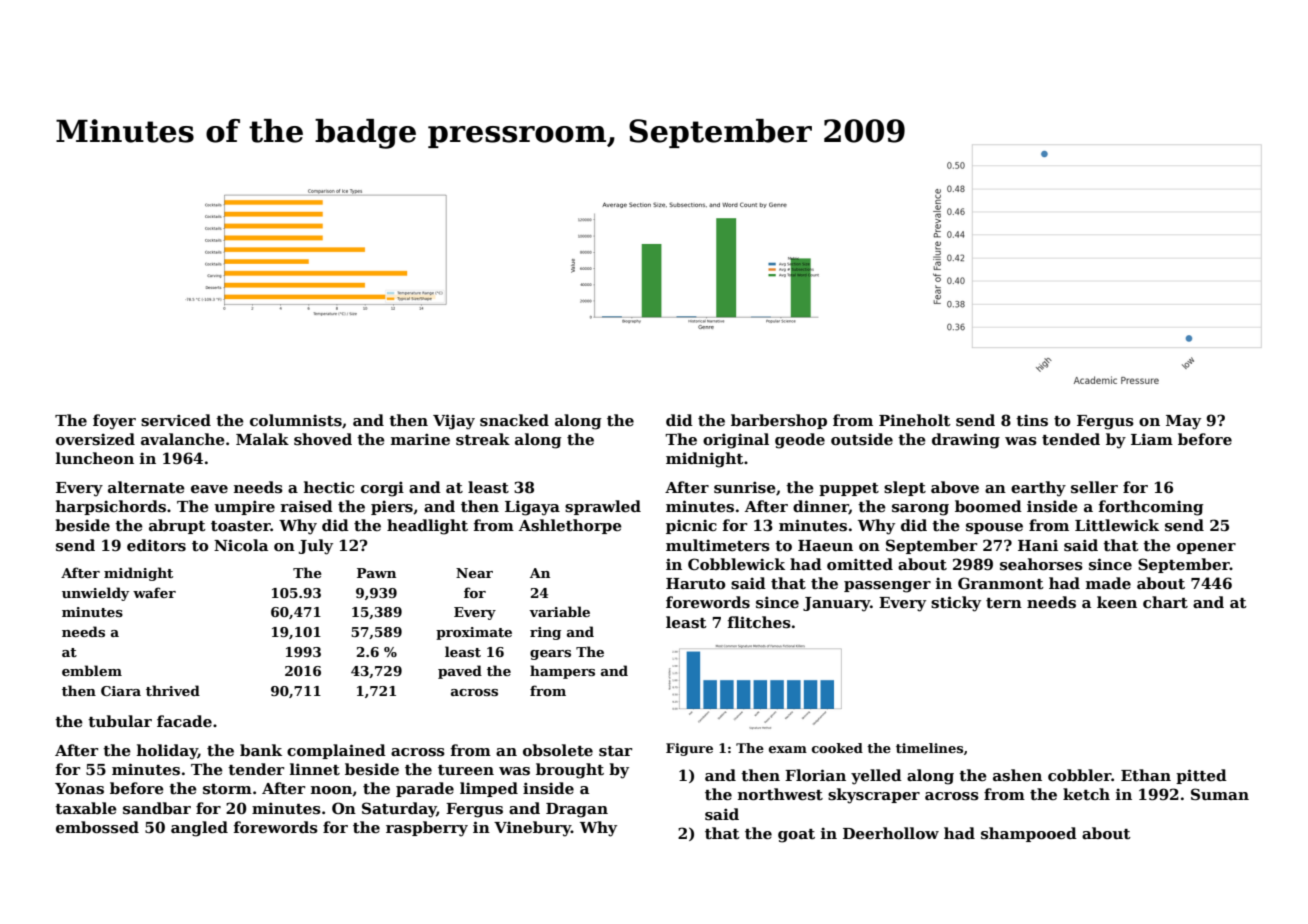 This image has width=1308, height=924. Describe the element at coordinates (427, 829) in the image. I see `raspberry` at that location.
